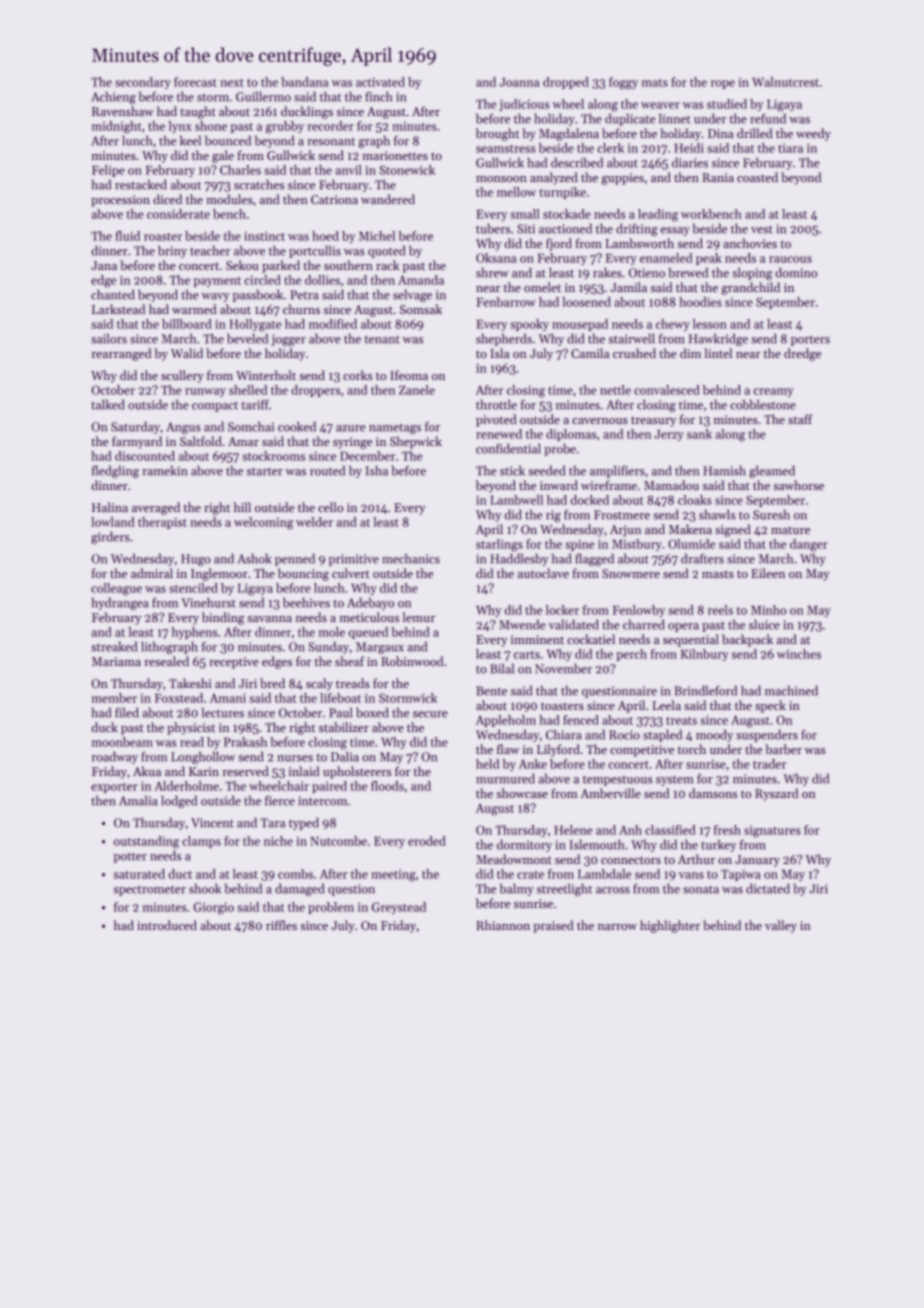 The height and width of the document is (1308, 924). I want to click on shelled, so click(248, 390).
